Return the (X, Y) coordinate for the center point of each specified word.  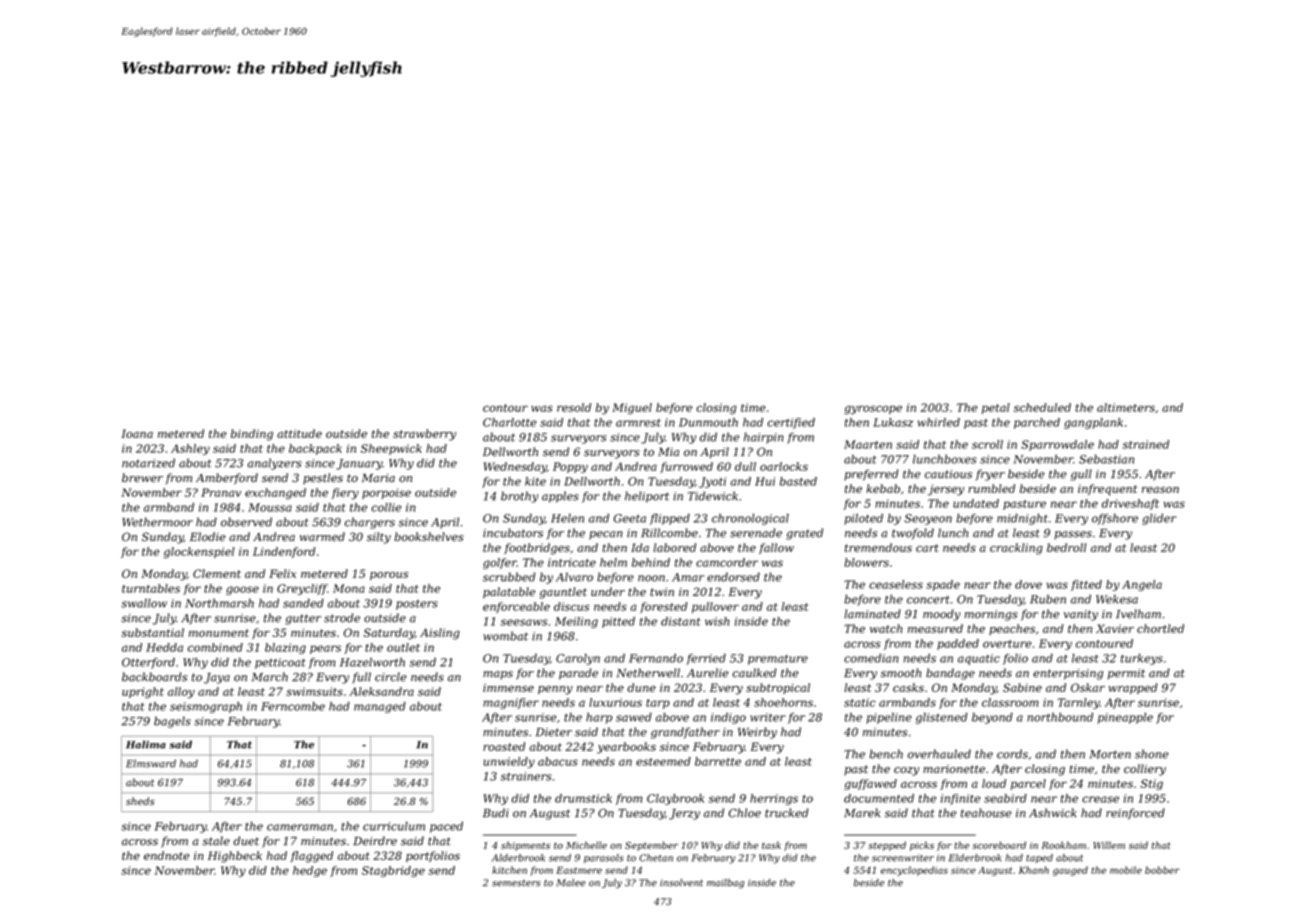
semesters (516, 883)
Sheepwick (391, 449)
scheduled (1042, 407)
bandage (950, 674)
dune (641, 687)
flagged (311, 857)
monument (219, 633)
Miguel (632, 409)
